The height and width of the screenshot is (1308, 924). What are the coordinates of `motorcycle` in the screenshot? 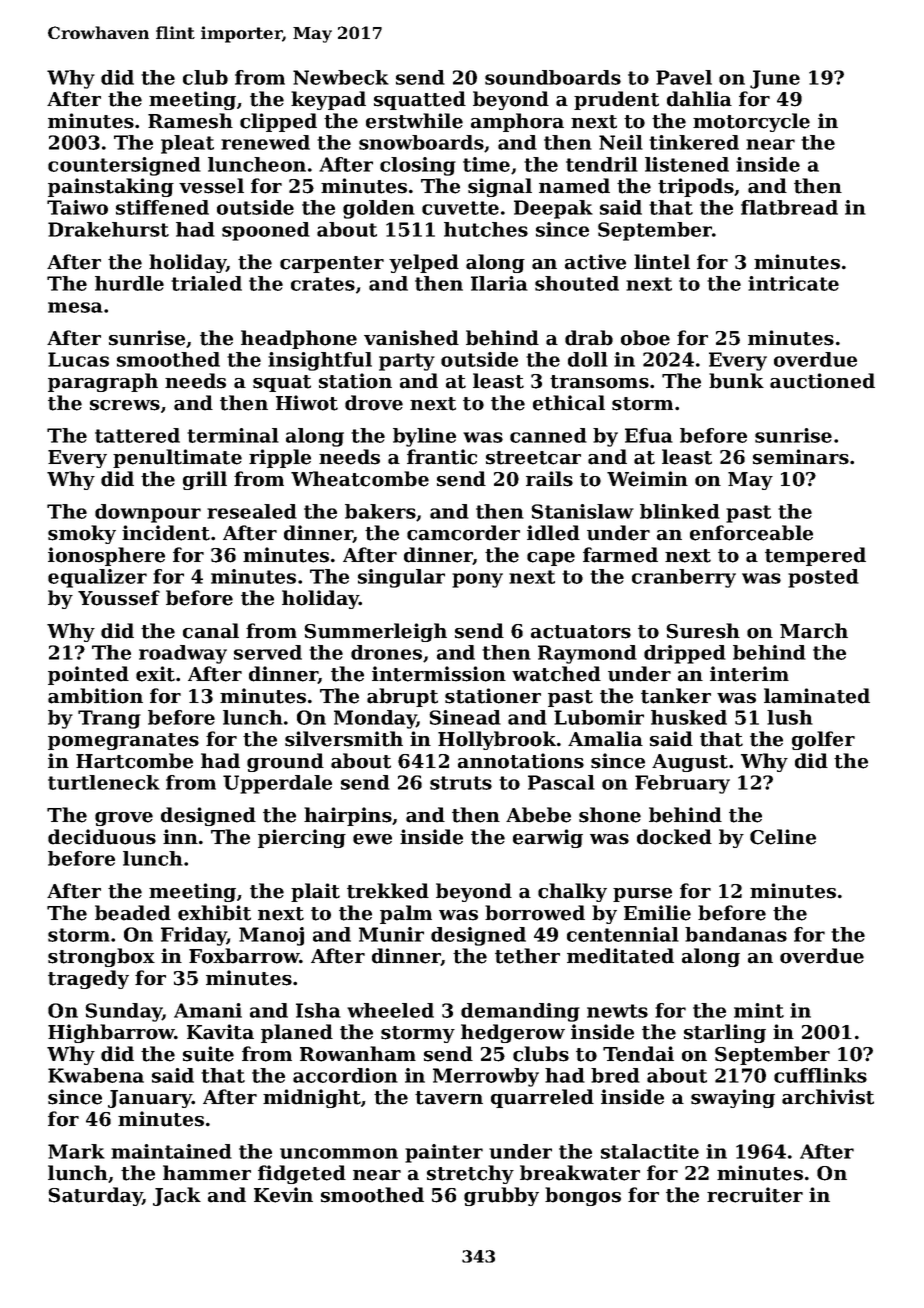 It's located at (751, 122).
